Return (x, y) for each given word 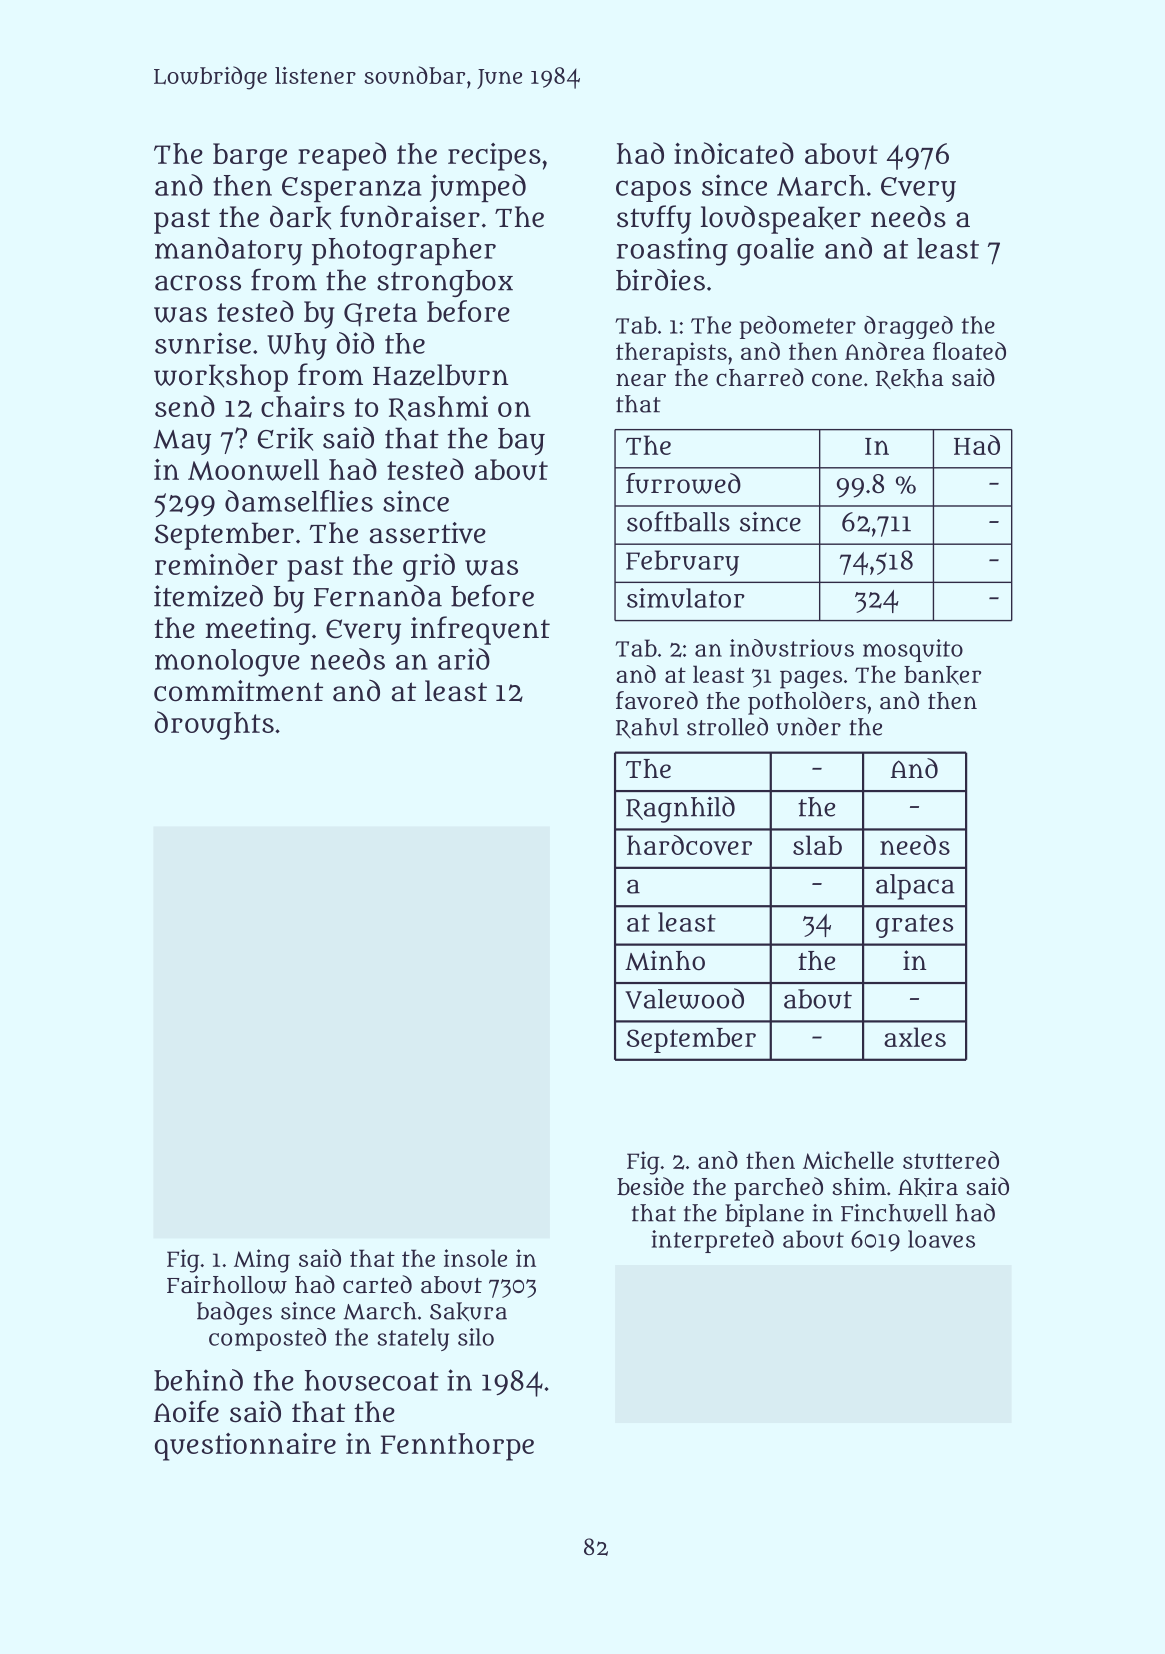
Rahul (647, 728)
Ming (262, 1261)
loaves (941, 1239)
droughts (214, 725)
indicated (734, 153)
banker (942, 675)
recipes (494, 157)
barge (250, 157)
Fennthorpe (457, 1447)
